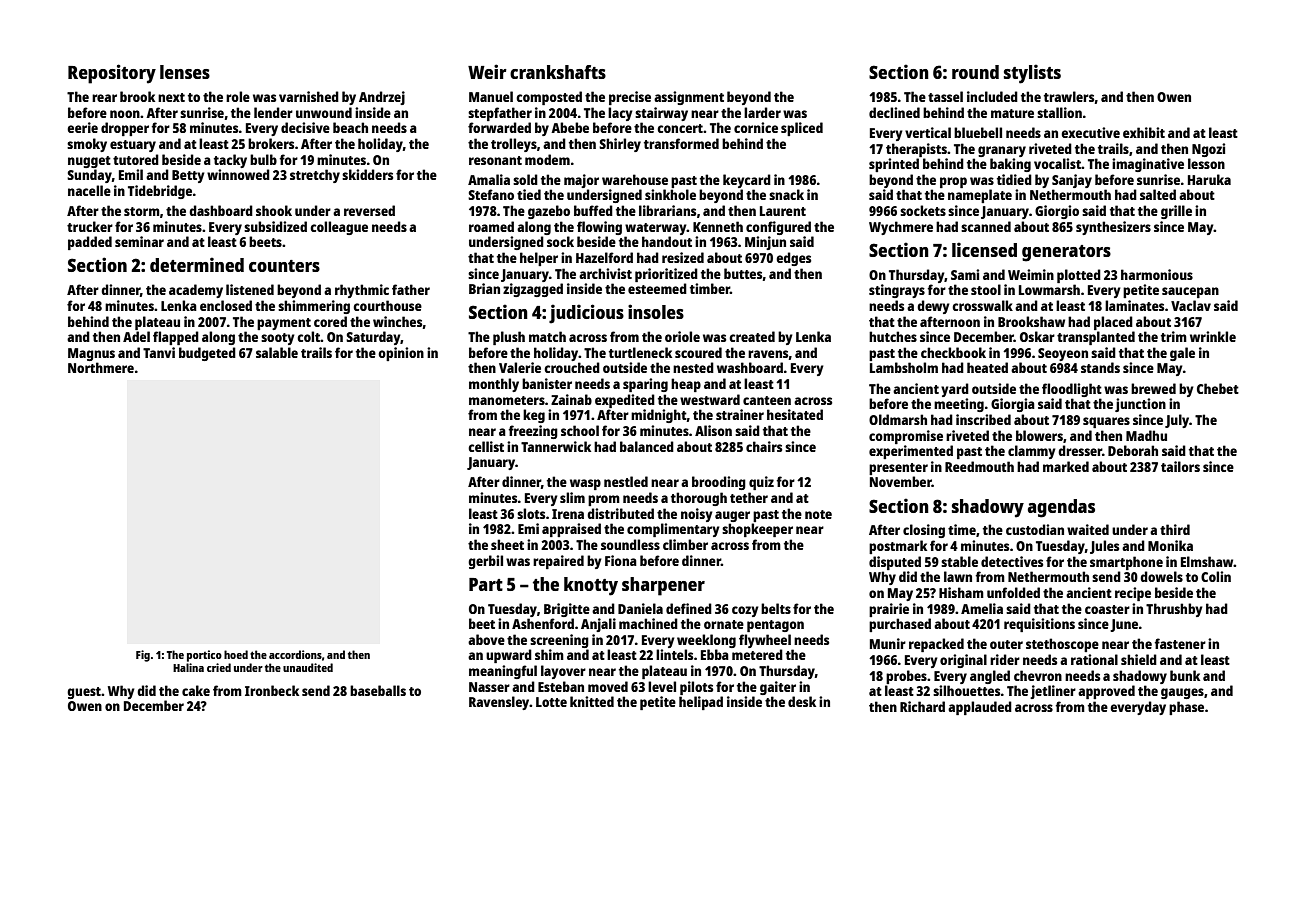  Describe the element at coordinates (509, 338) in the screenshot. I see `plush` at that location.
